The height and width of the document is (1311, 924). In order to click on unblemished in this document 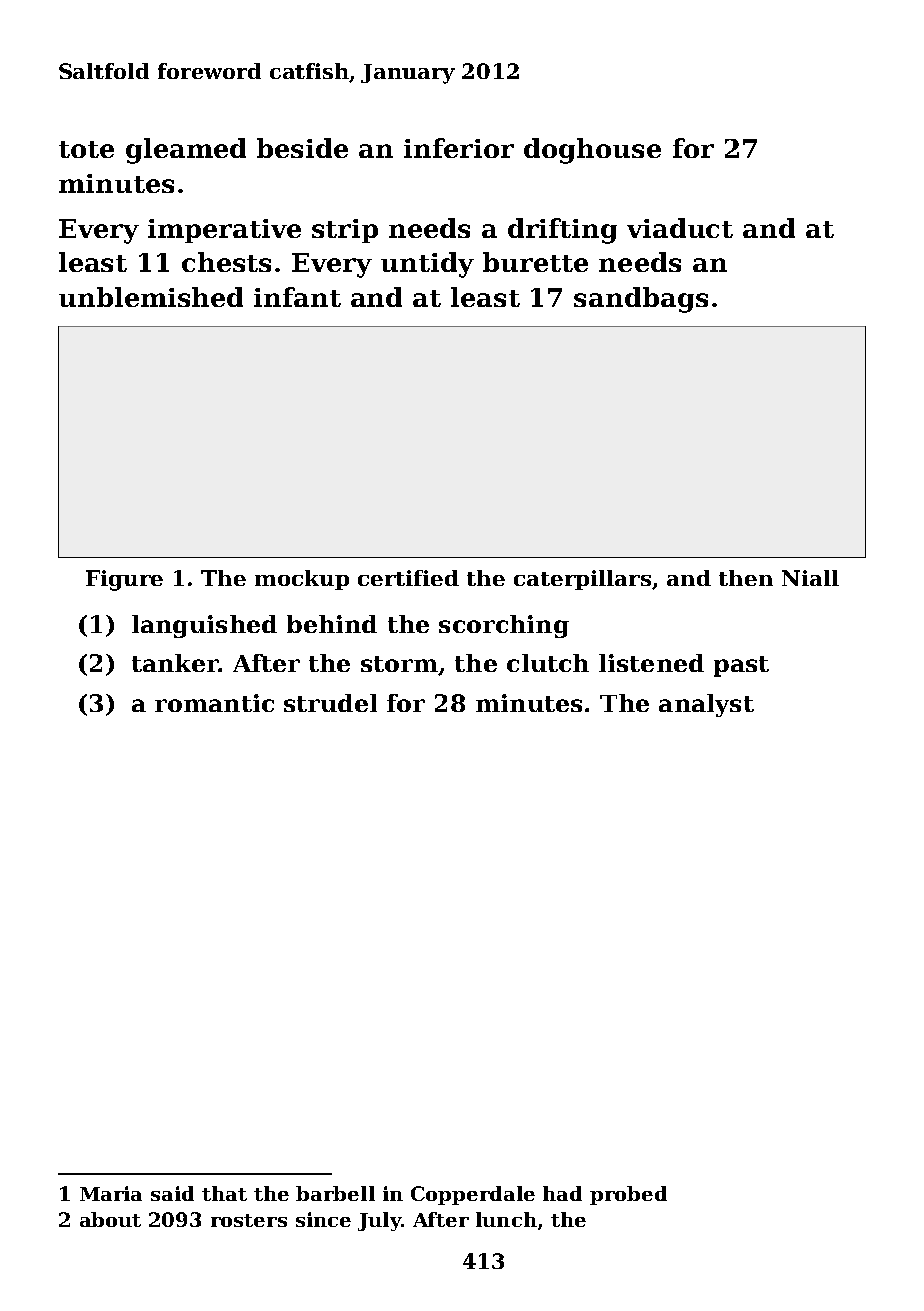, I will do `click(151, 297)`.
